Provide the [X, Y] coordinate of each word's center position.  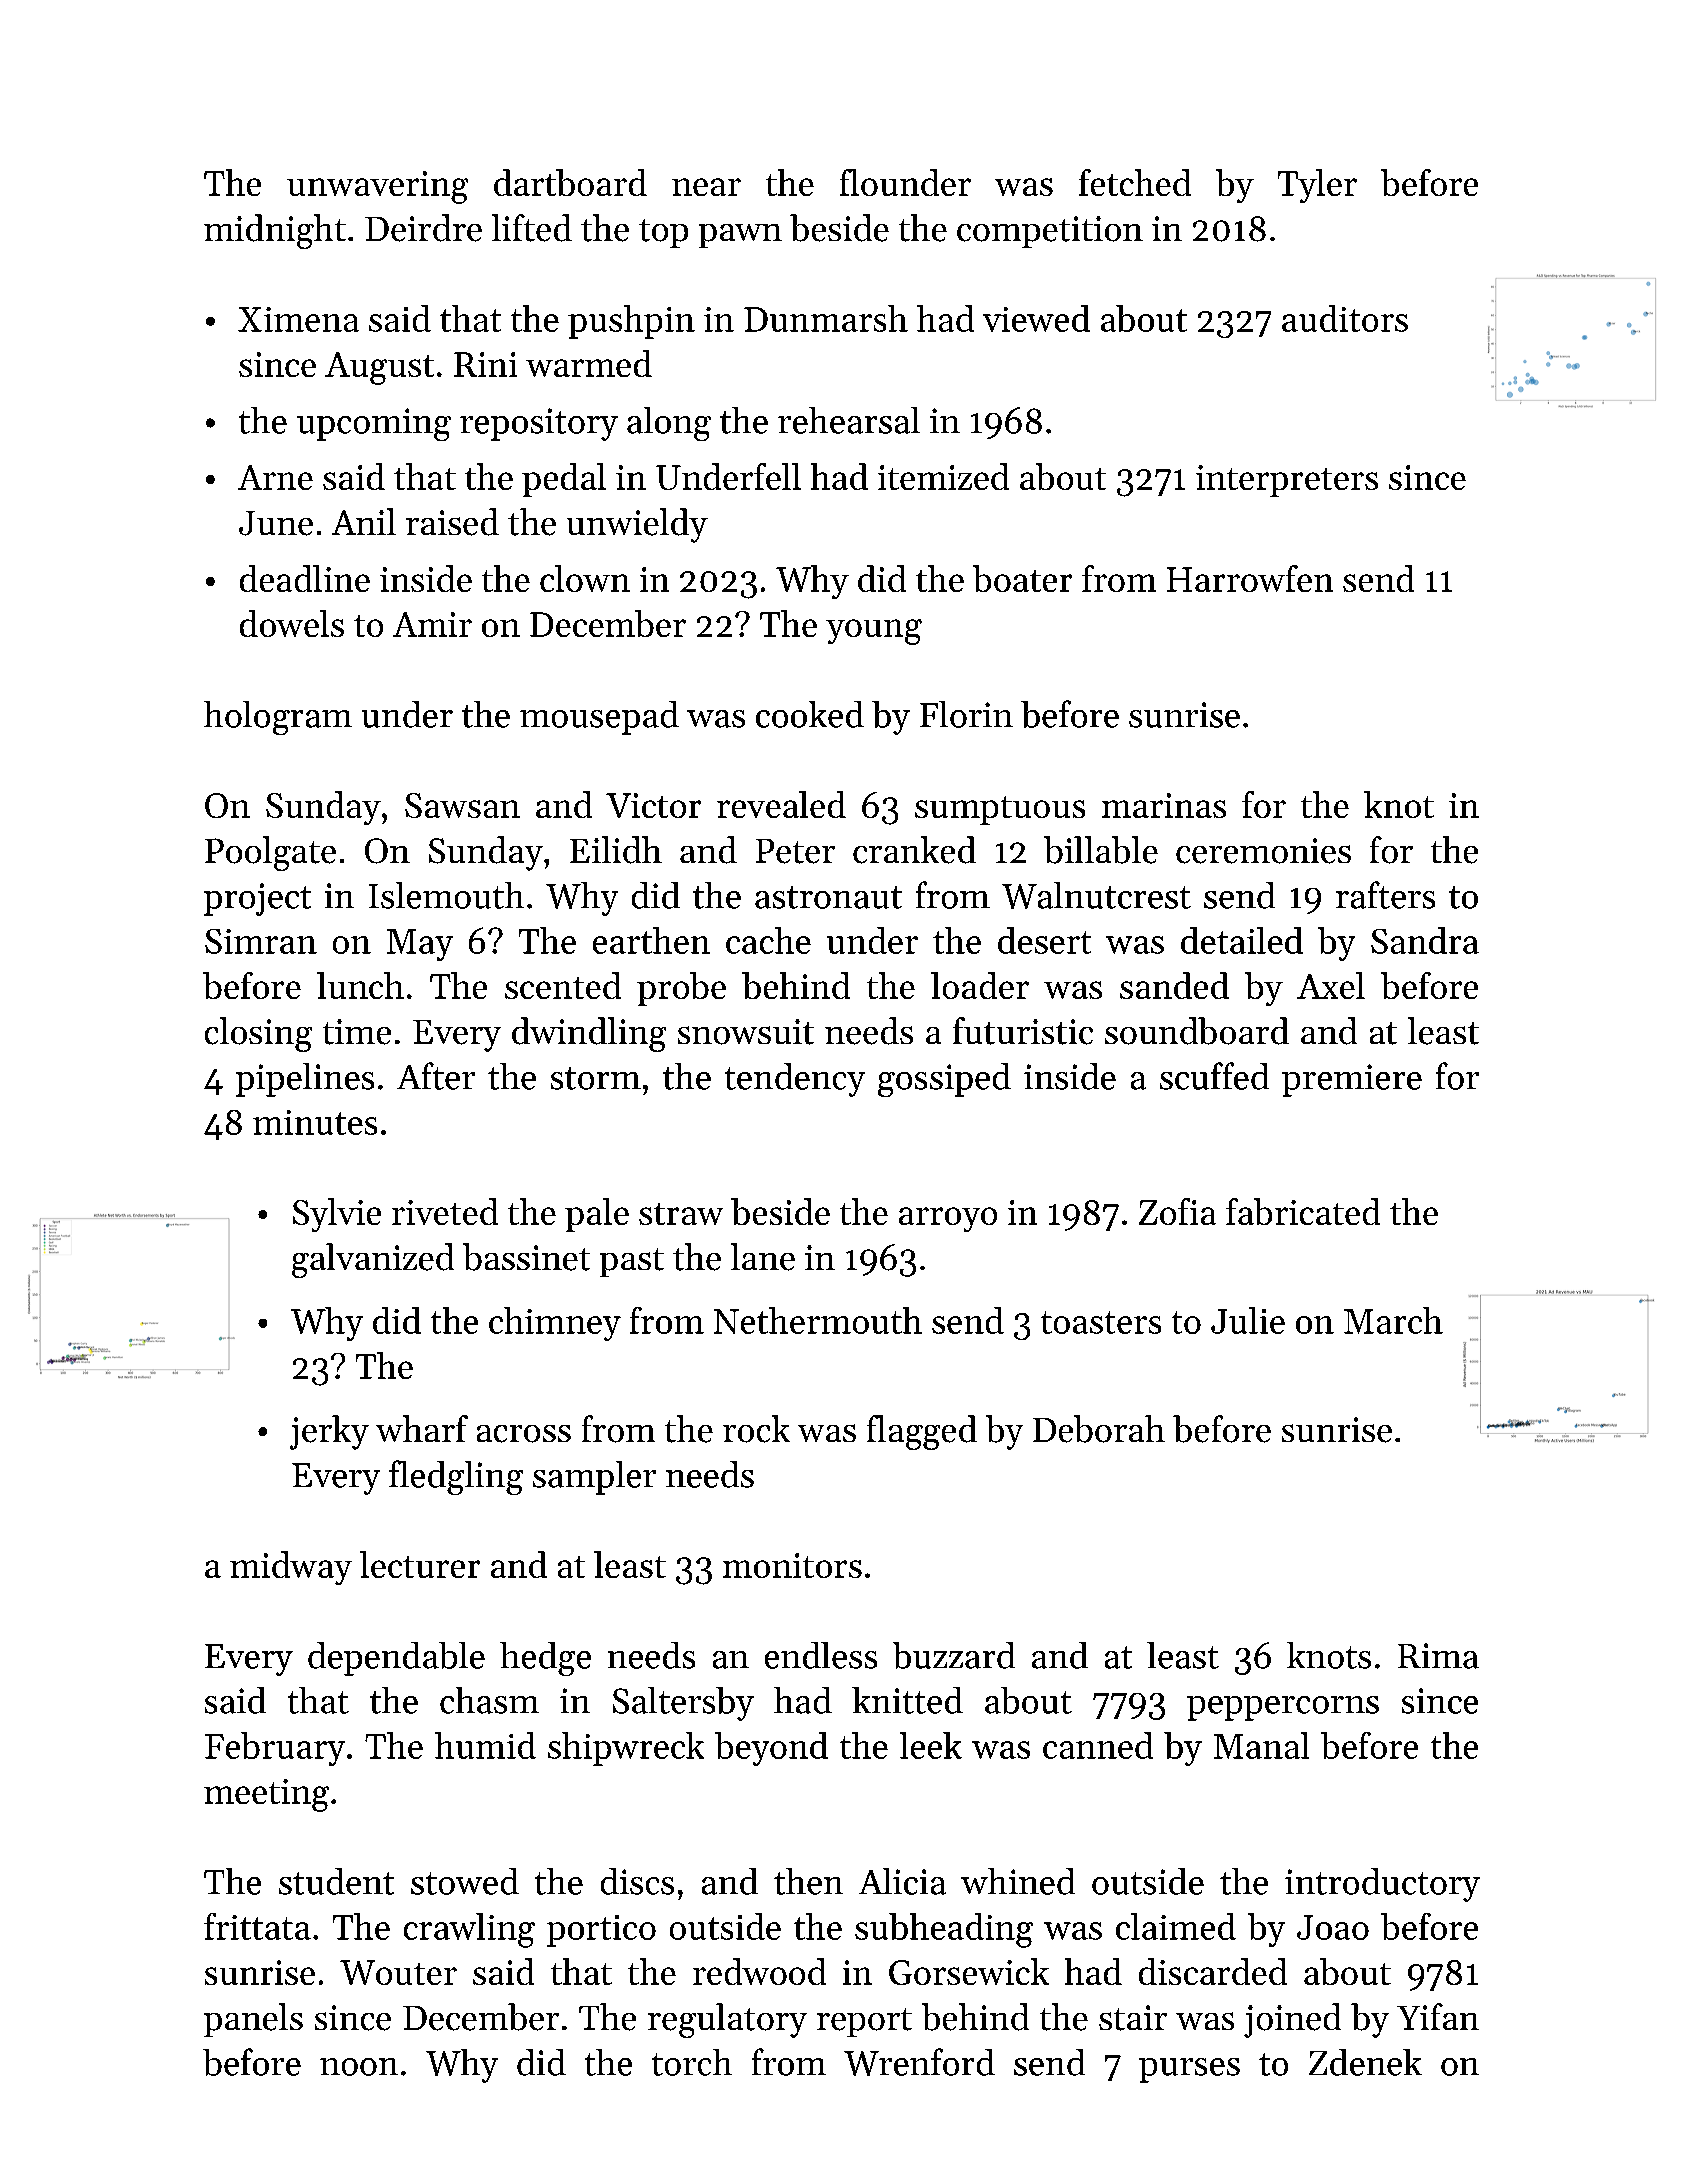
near [706, 187]
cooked [810, 714]
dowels [292, 623]
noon [359, 2067]
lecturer [420, 1564]
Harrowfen [1250, 578]
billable [1101, 850]
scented [563, 985]
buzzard [954, 1655]
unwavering [377, 187]
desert [1044, 940]
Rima [1438, 1656]
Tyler [1317, 186]
